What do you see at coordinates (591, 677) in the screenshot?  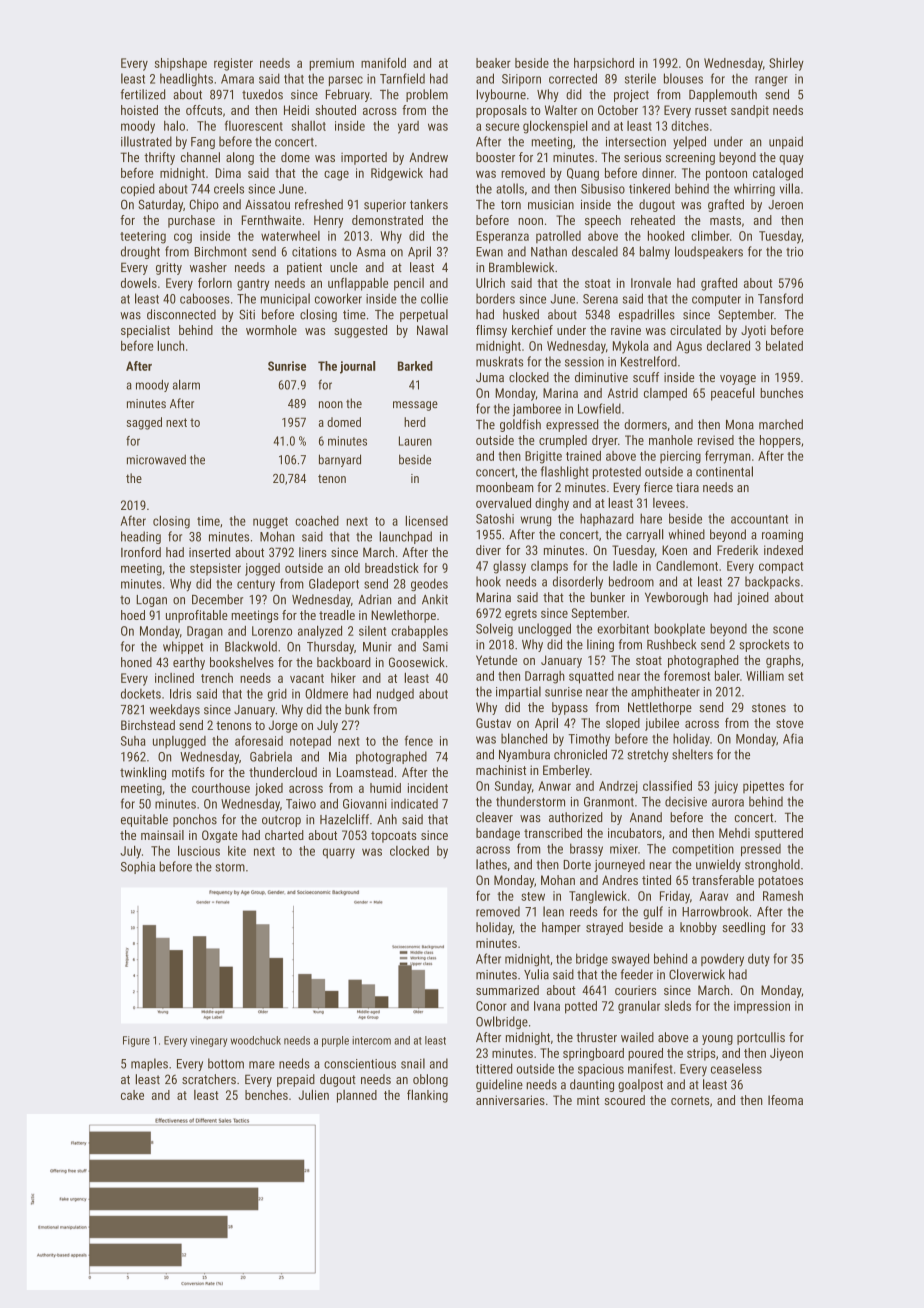 I see `squatted` at bounding box center [591, 677].
